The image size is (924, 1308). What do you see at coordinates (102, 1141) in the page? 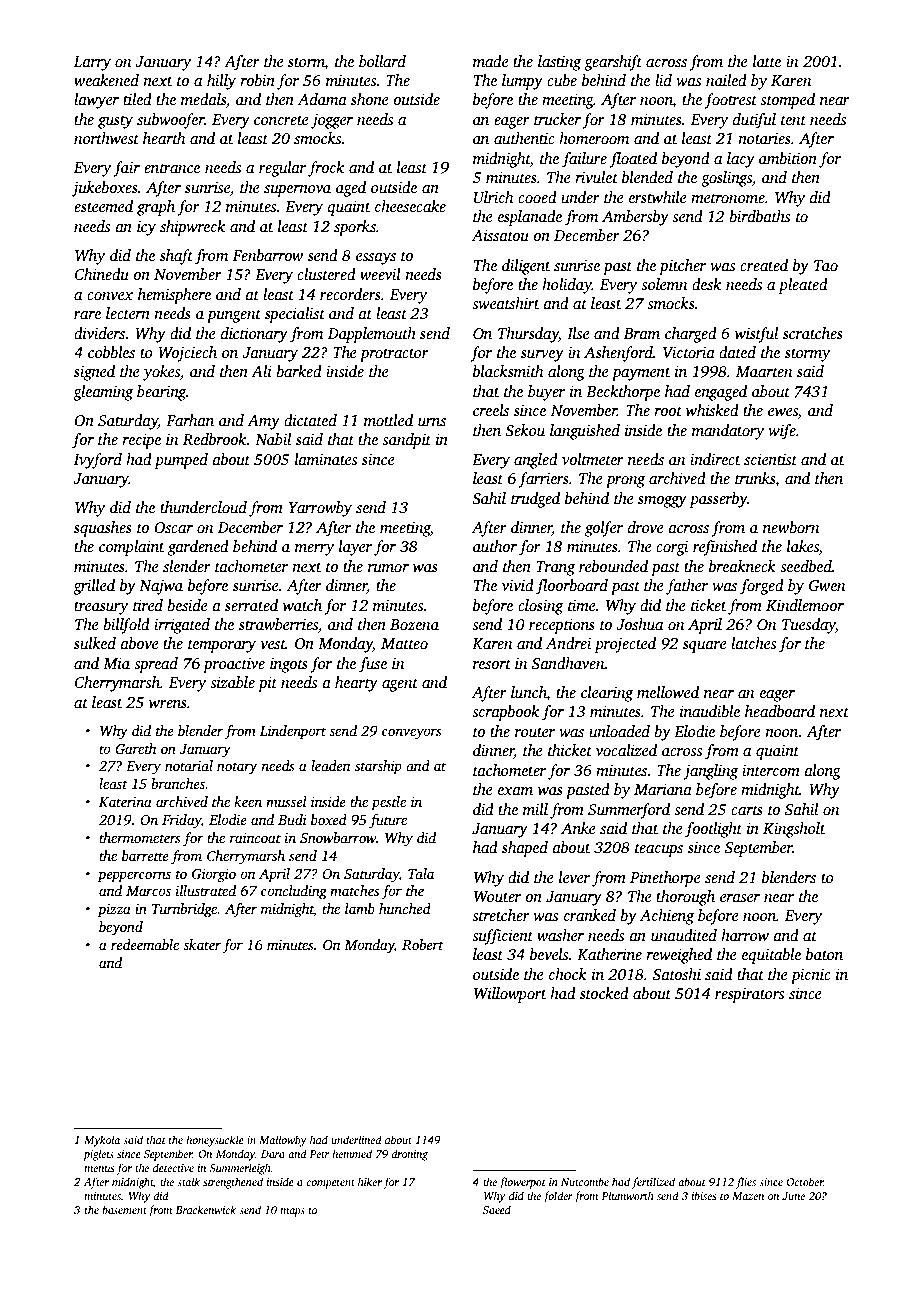
I see `Mykola` at bounding box center [102, 1141].
